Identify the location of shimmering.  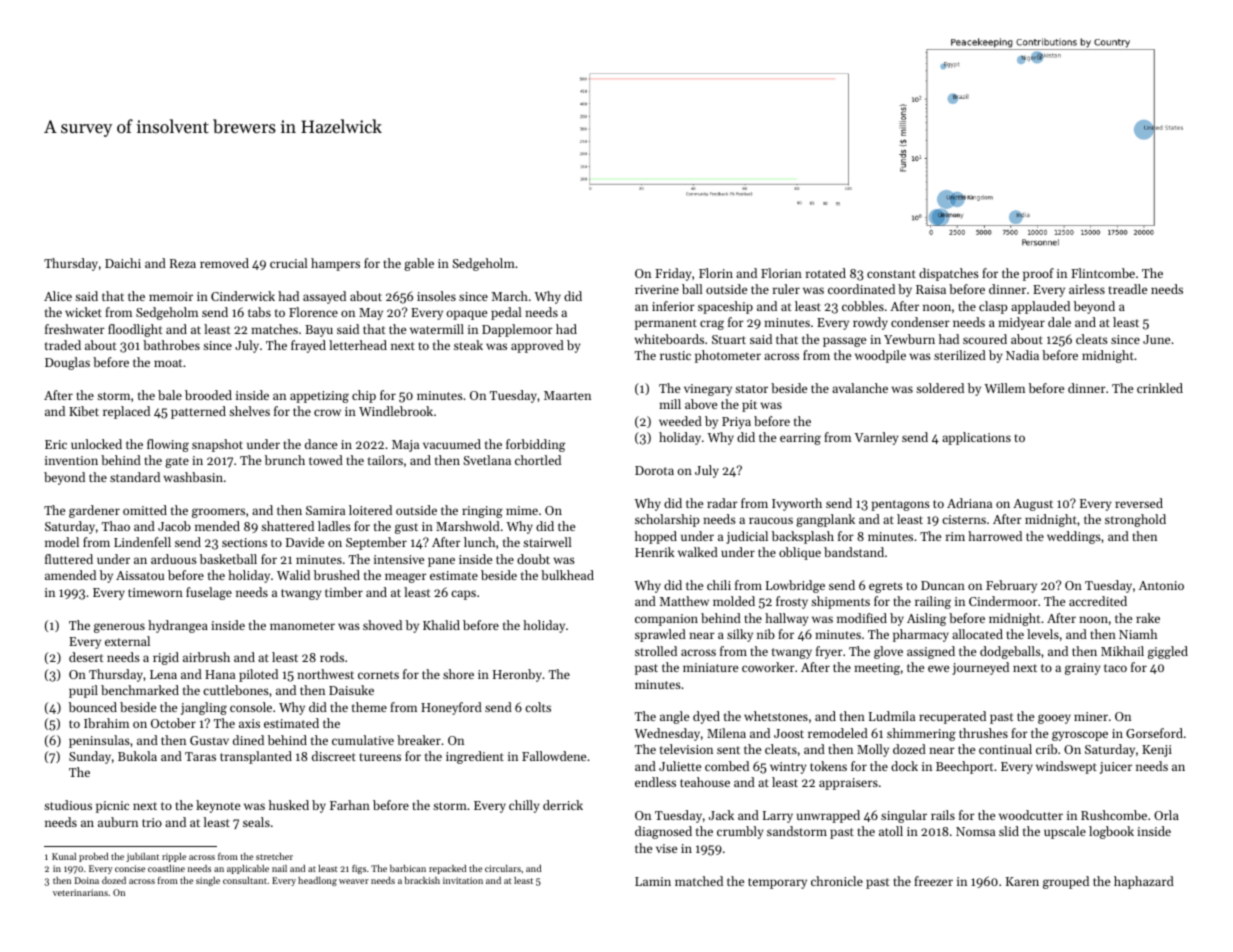
(921, 734).
